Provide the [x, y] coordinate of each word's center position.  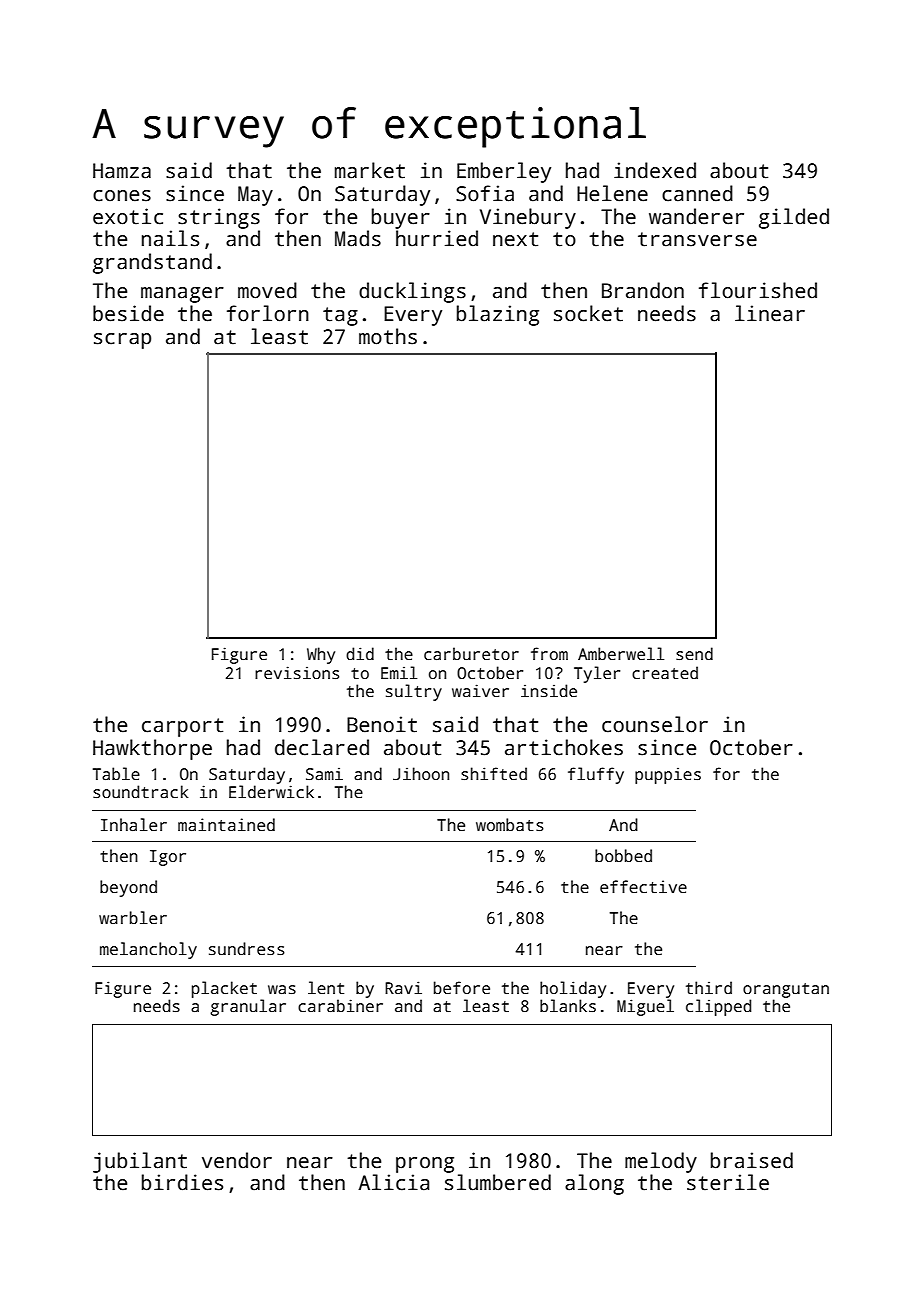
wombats [510, 825]
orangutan [786, 990]
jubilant [140, 1162]
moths [388, 336]
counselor [655, 724]
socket [588, 313]
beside [128, 313]
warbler [133, 917]
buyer [401, 218]
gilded [794, 218]
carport [182, 727]
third [709, 987]
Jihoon [421, 774]
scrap [122, 341]
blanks [568, 1006]
